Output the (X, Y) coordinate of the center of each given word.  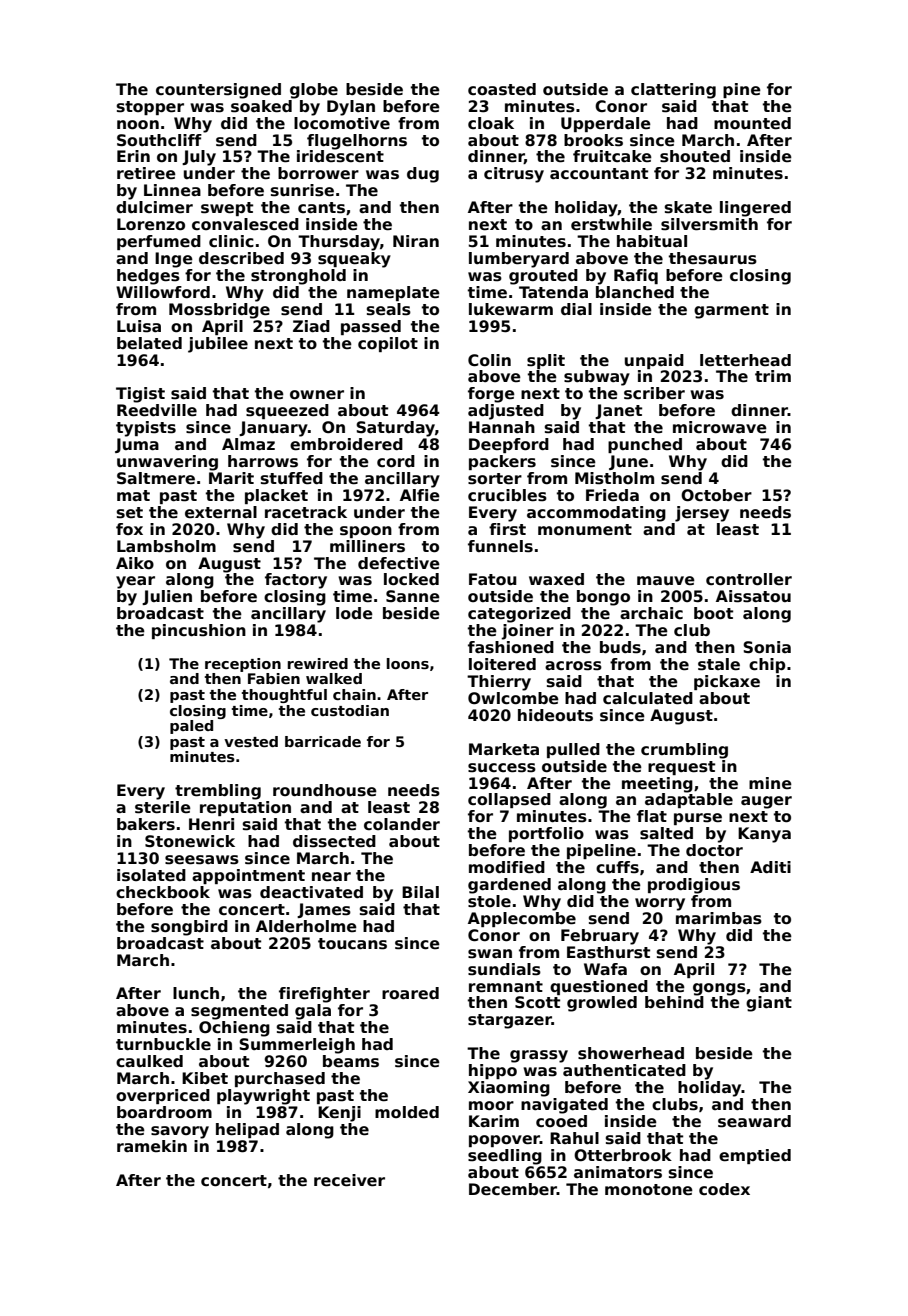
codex (724, 1189)
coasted (502, 89)
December (513, 1189)
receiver (349, 1180)
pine (742, 90)
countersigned (218, 91)
